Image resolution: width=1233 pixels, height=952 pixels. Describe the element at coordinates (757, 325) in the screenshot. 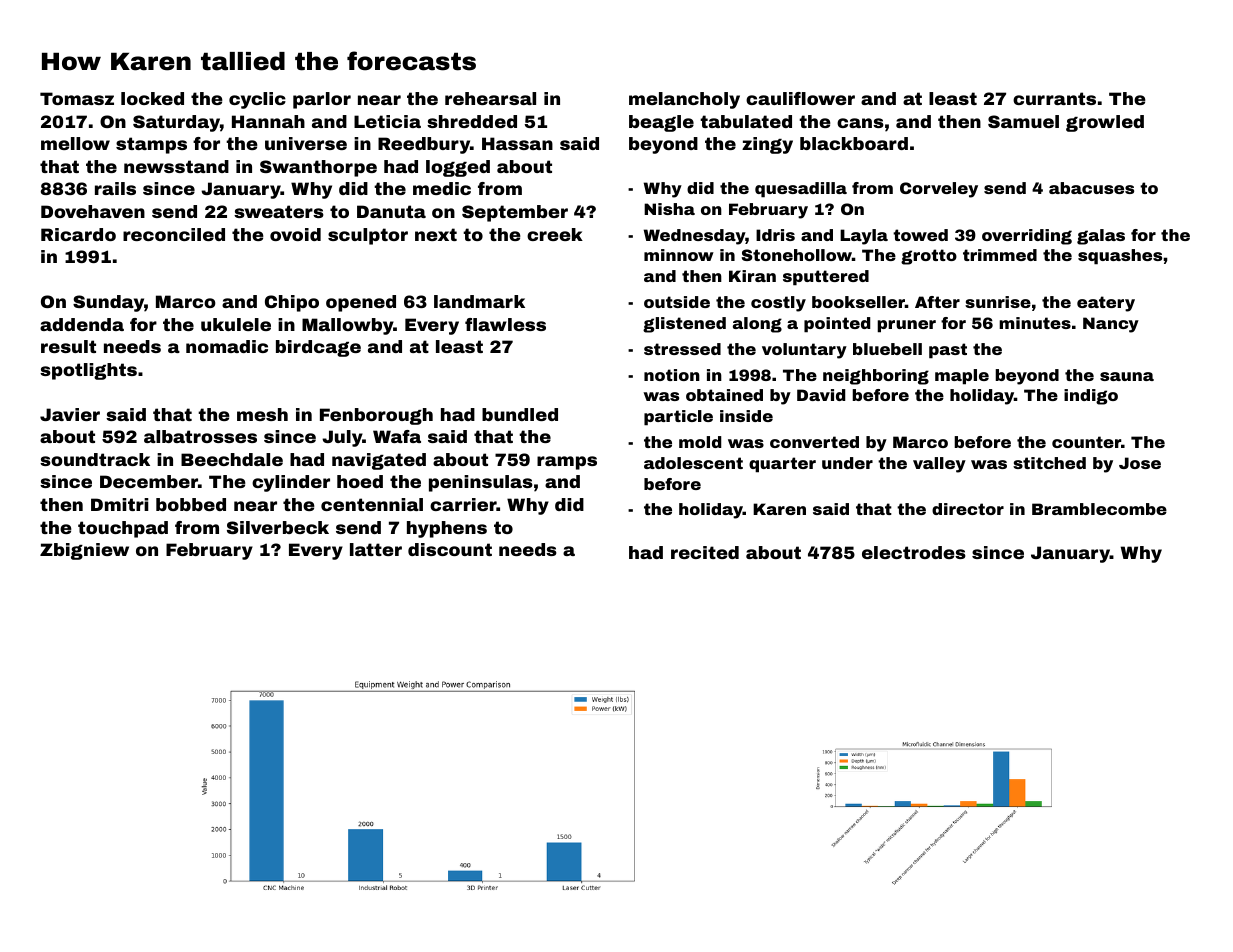

I see `along` at that location.
